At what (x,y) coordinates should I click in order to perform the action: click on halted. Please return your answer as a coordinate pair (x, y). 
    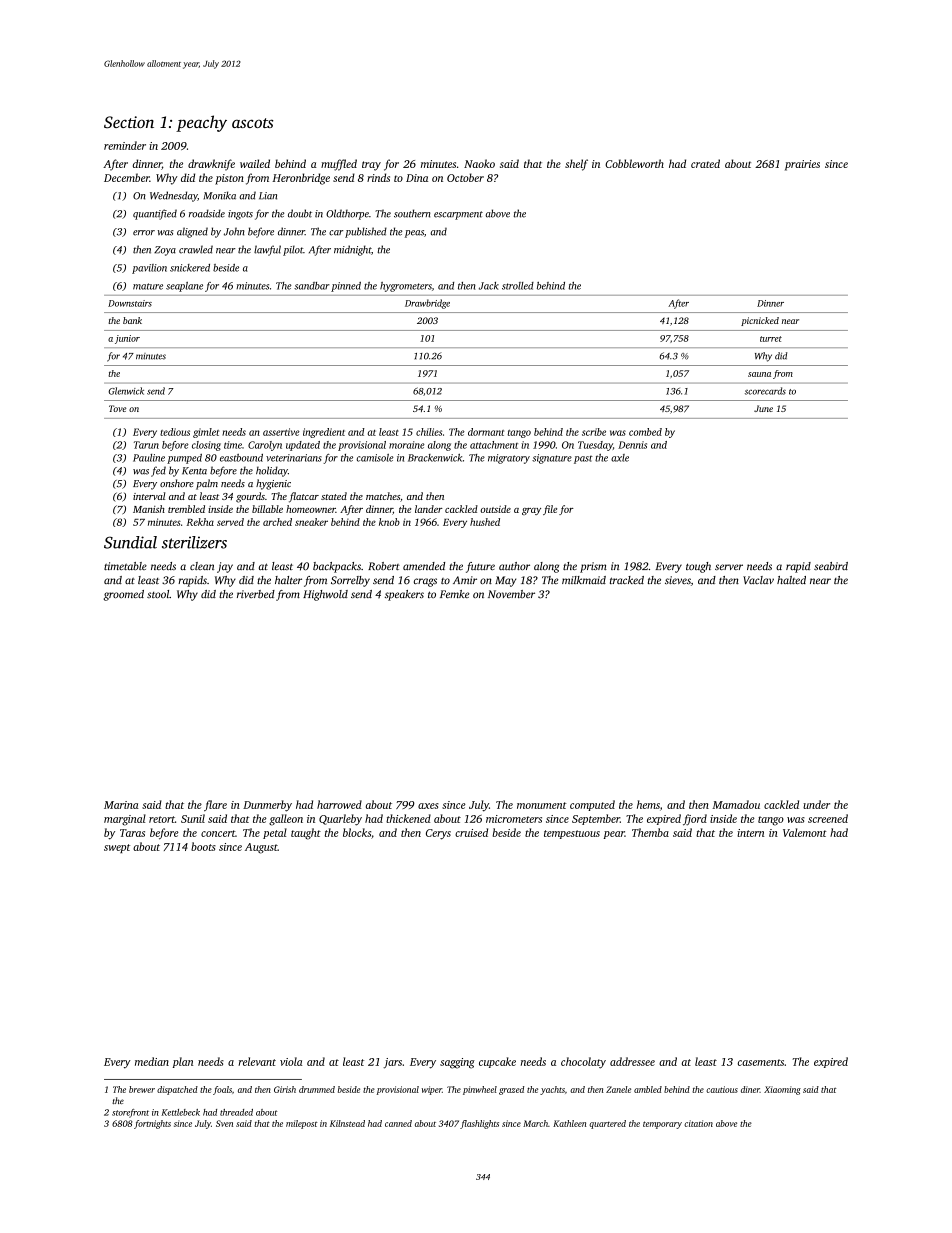
    Looking at the image, I should click on (791, 580).
